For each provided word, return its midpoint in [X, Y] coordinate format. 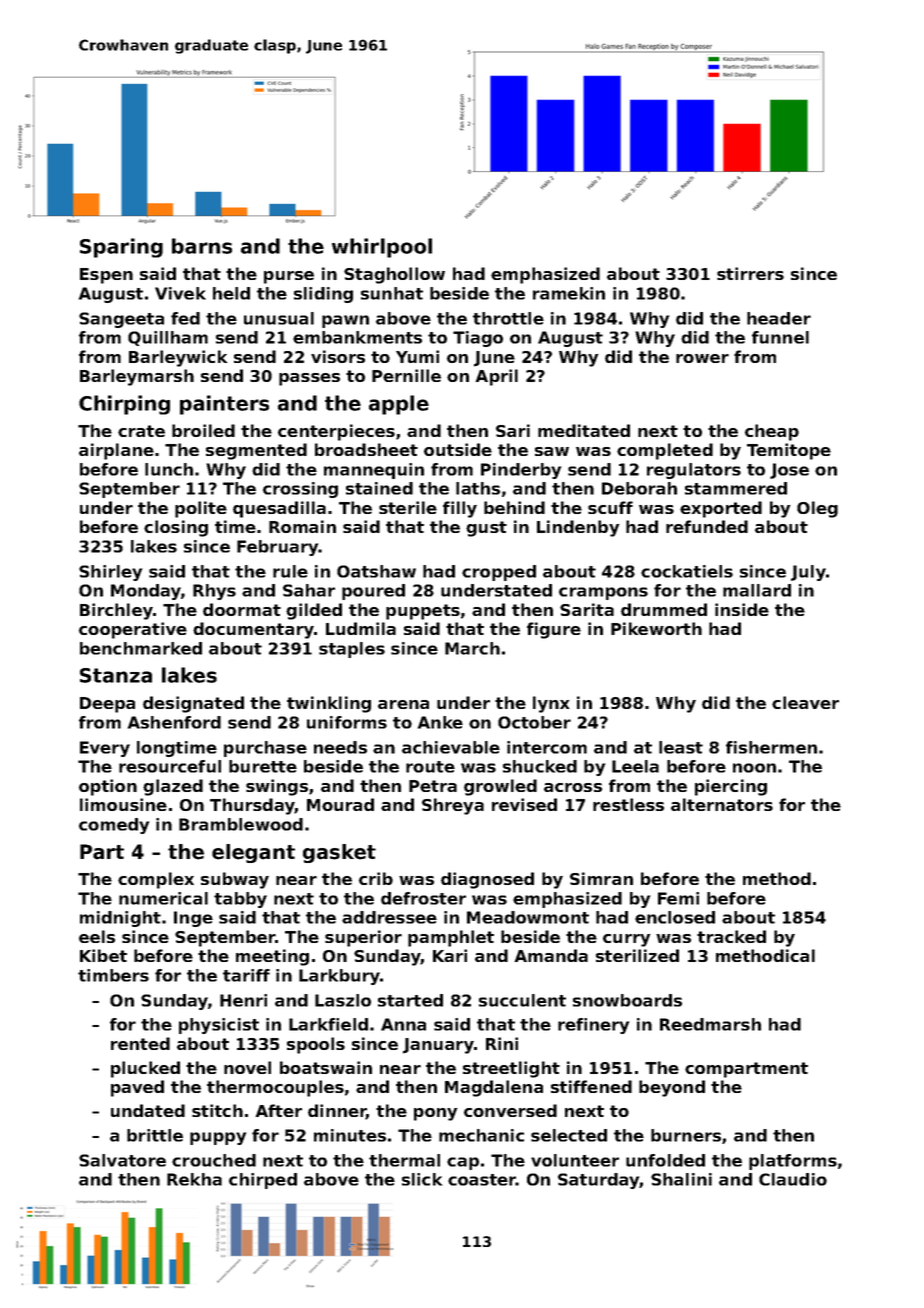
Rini [502, 1043]
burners [686, 1135]
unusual [279, 318]
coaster [482, 1180]
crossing [300, 490]
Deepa [107, 705]
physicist [219, 1026]
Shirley [110, 573]
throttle [508, 318]
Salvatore [122, 1160]
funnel [780, 337]
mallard [757, 590]
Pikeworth [656, 628]
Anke [440, 722]
